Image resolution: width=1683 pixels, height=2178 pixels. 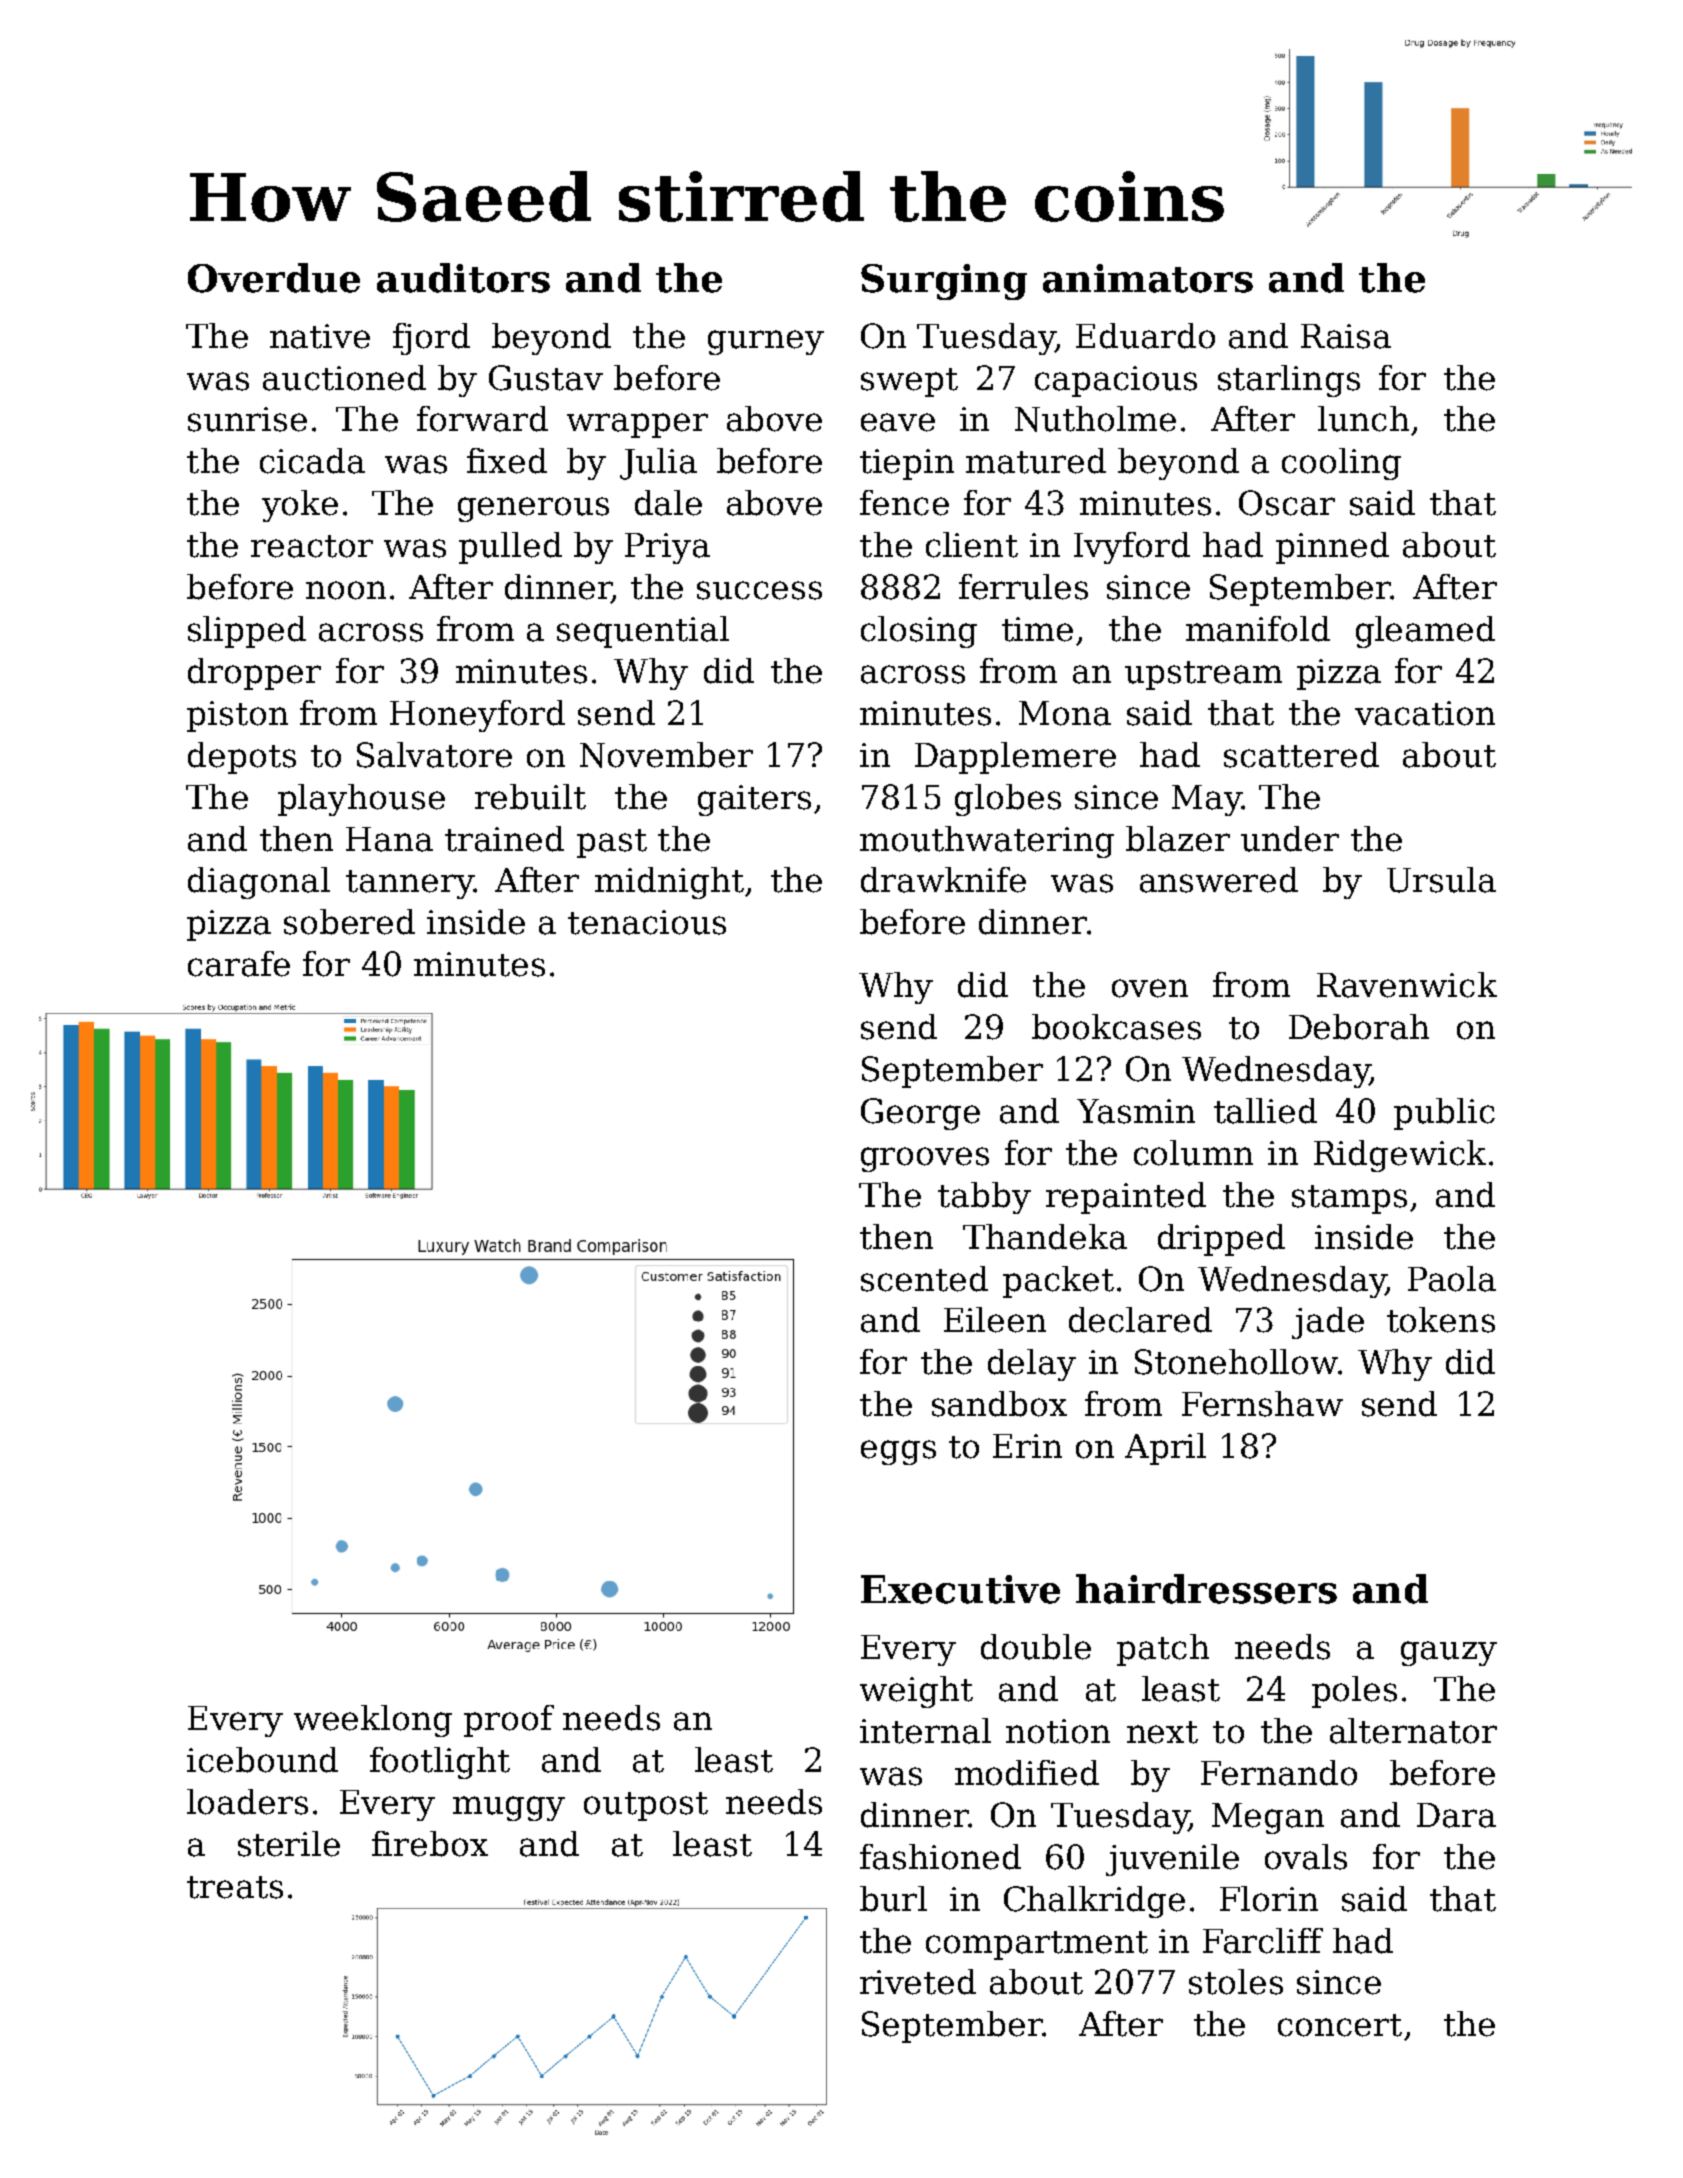 What do you see at coordinates (1236, 1982) in the image?
I see `stoles` at bounding box center [1236, 1982].
